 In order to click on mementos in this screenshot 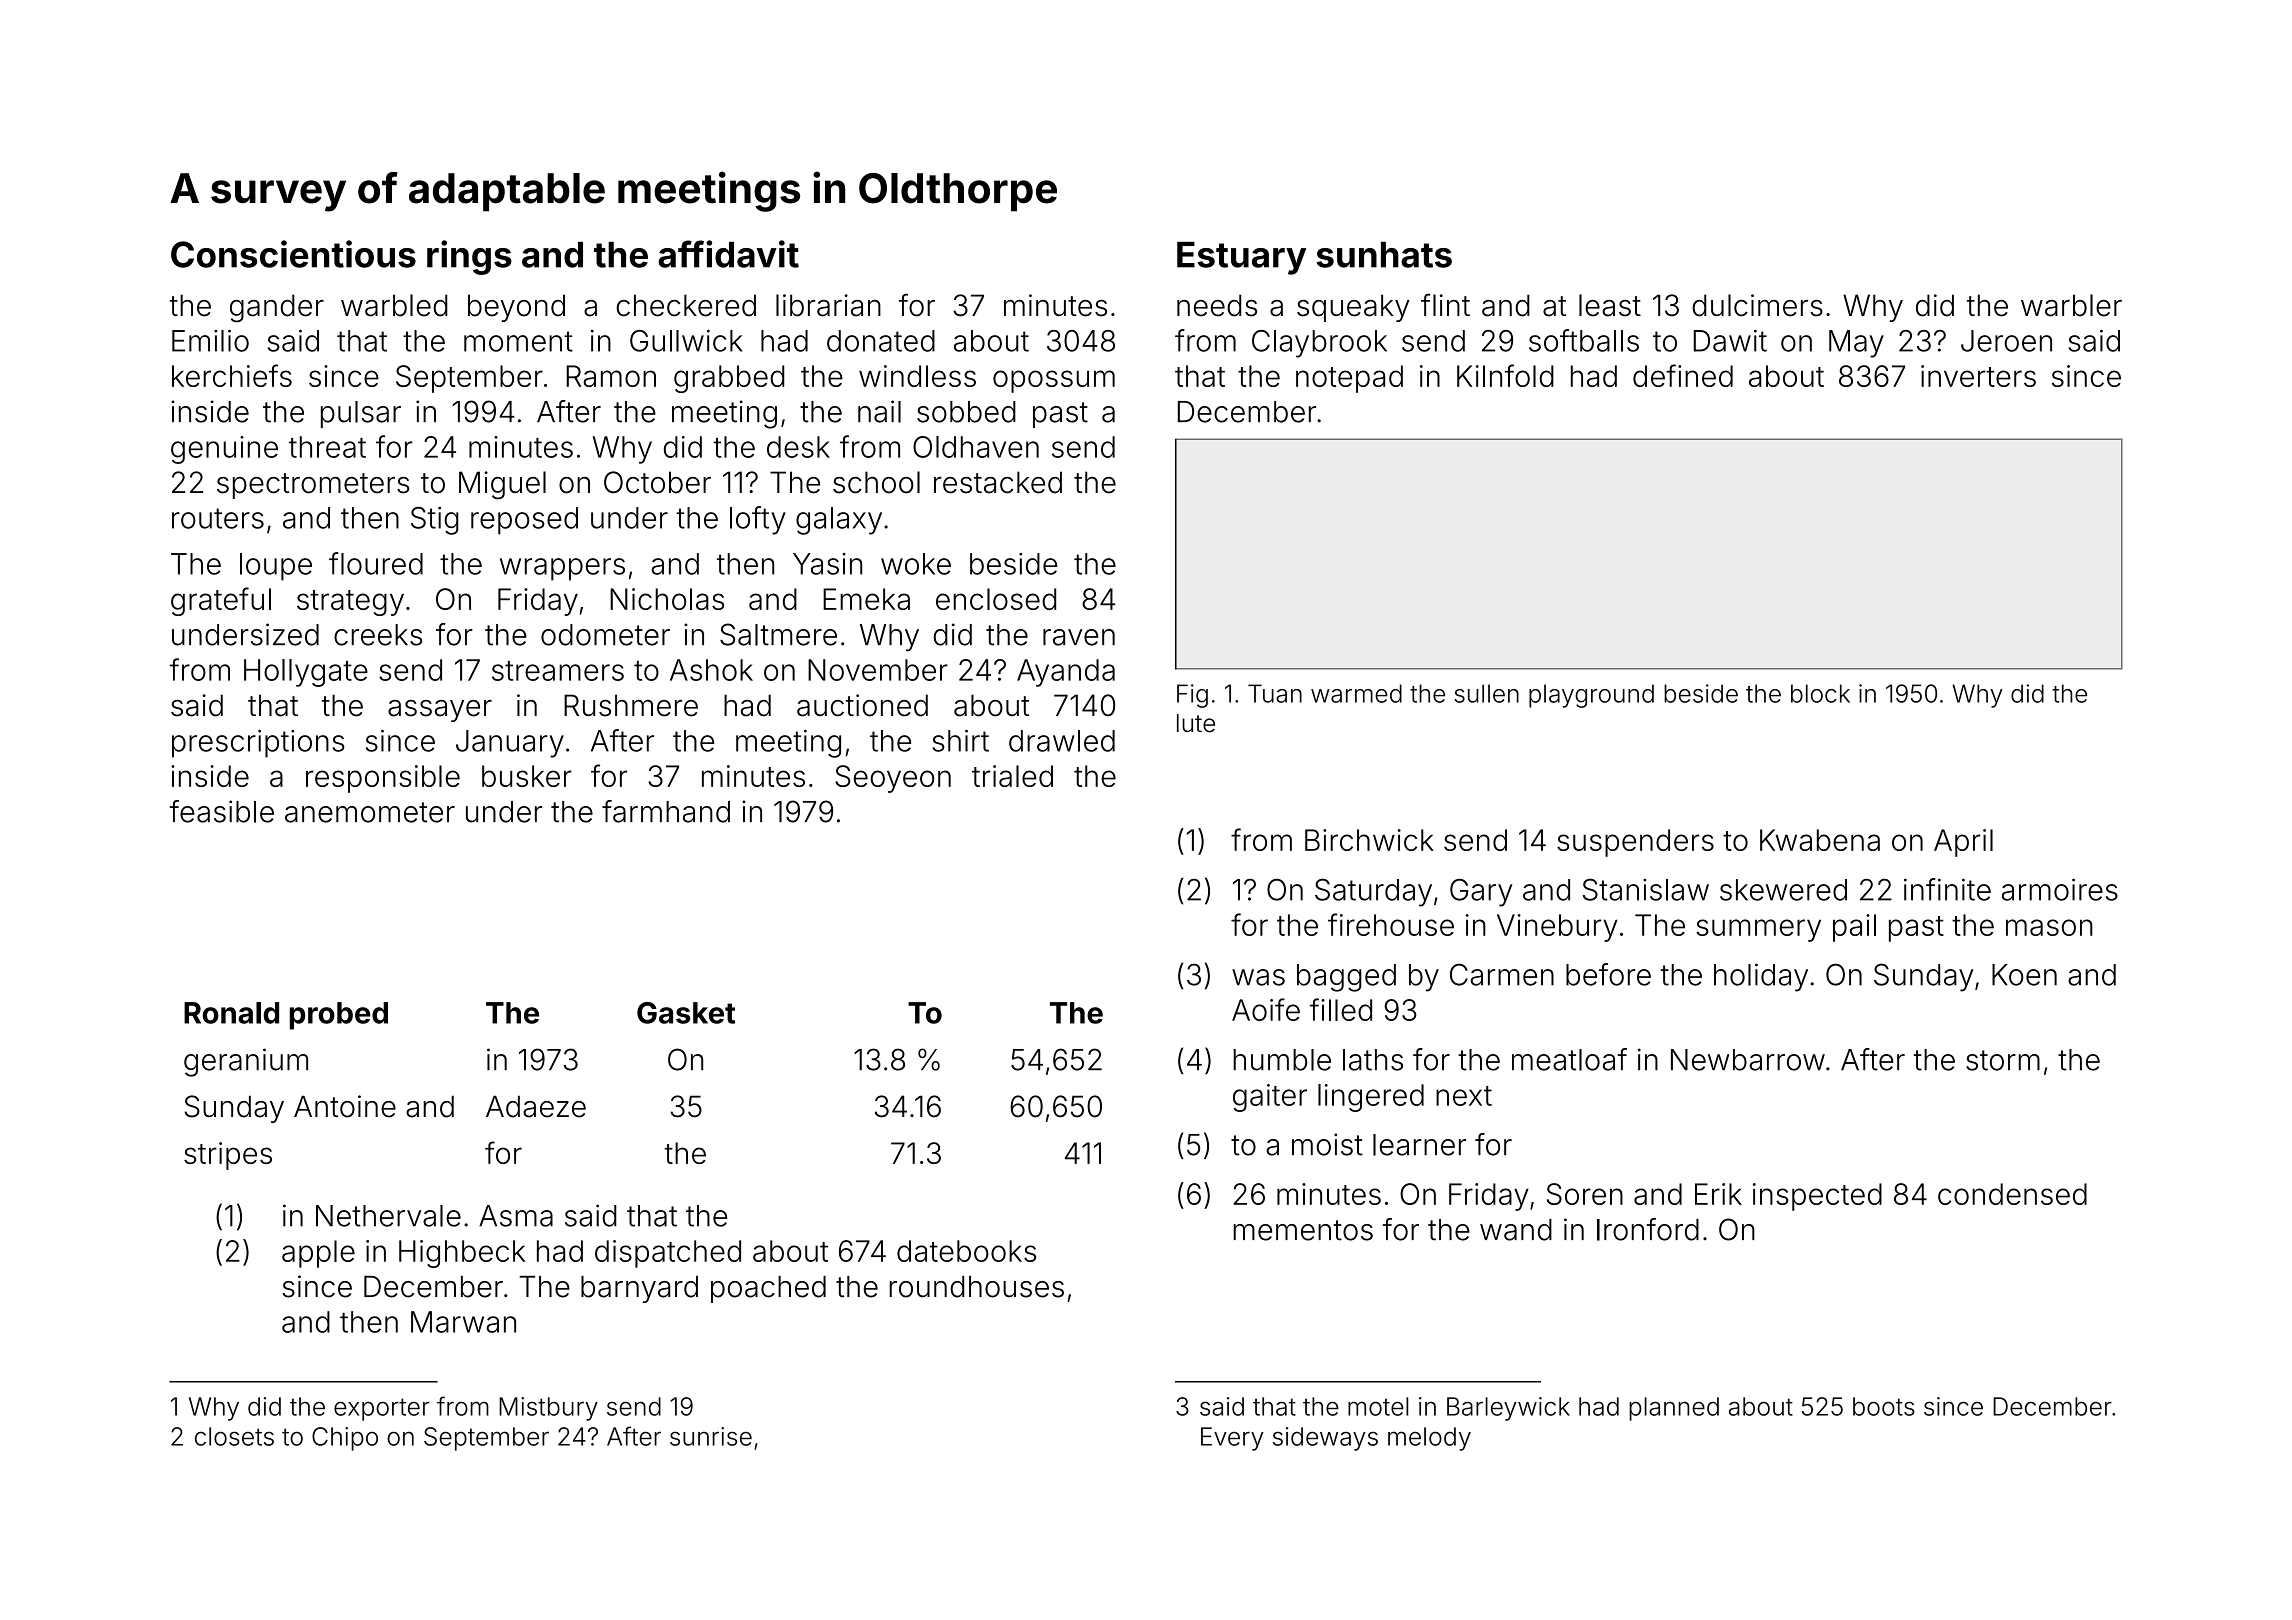, I will do `click(1303, 1230)`.
